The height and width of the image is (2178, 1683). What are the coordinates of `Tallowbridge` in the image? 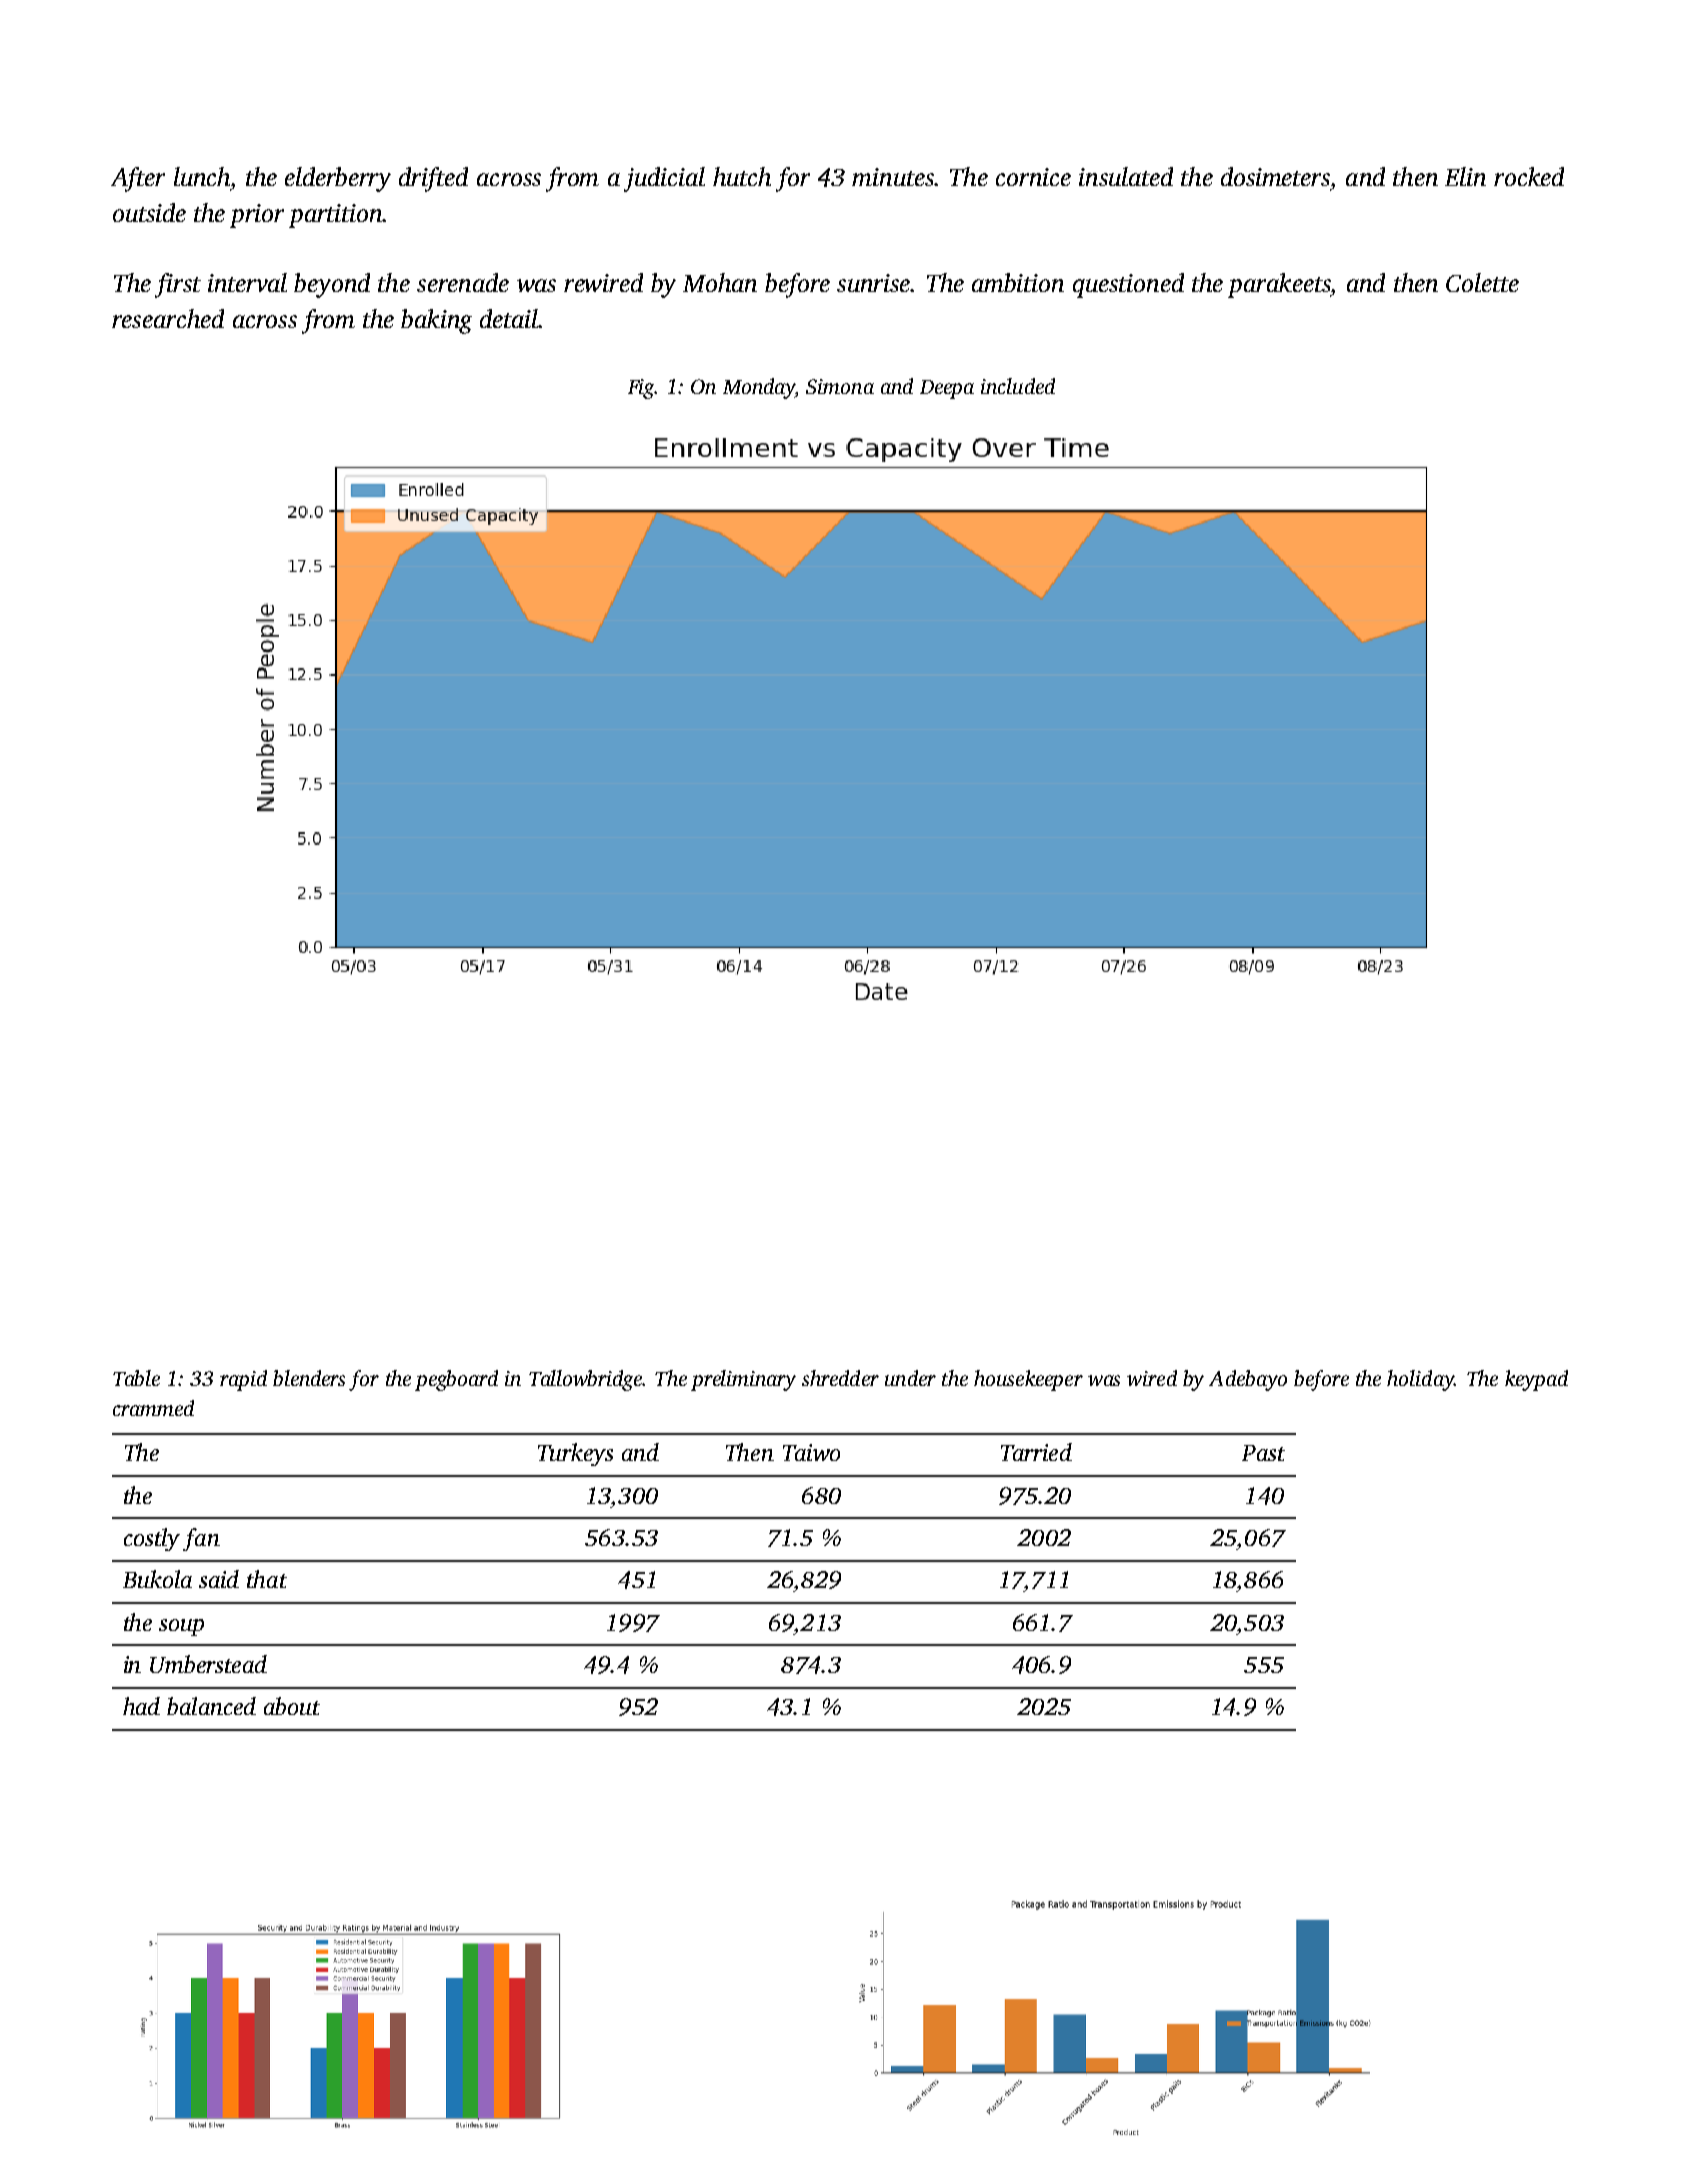 It's located at (585, 1380).
